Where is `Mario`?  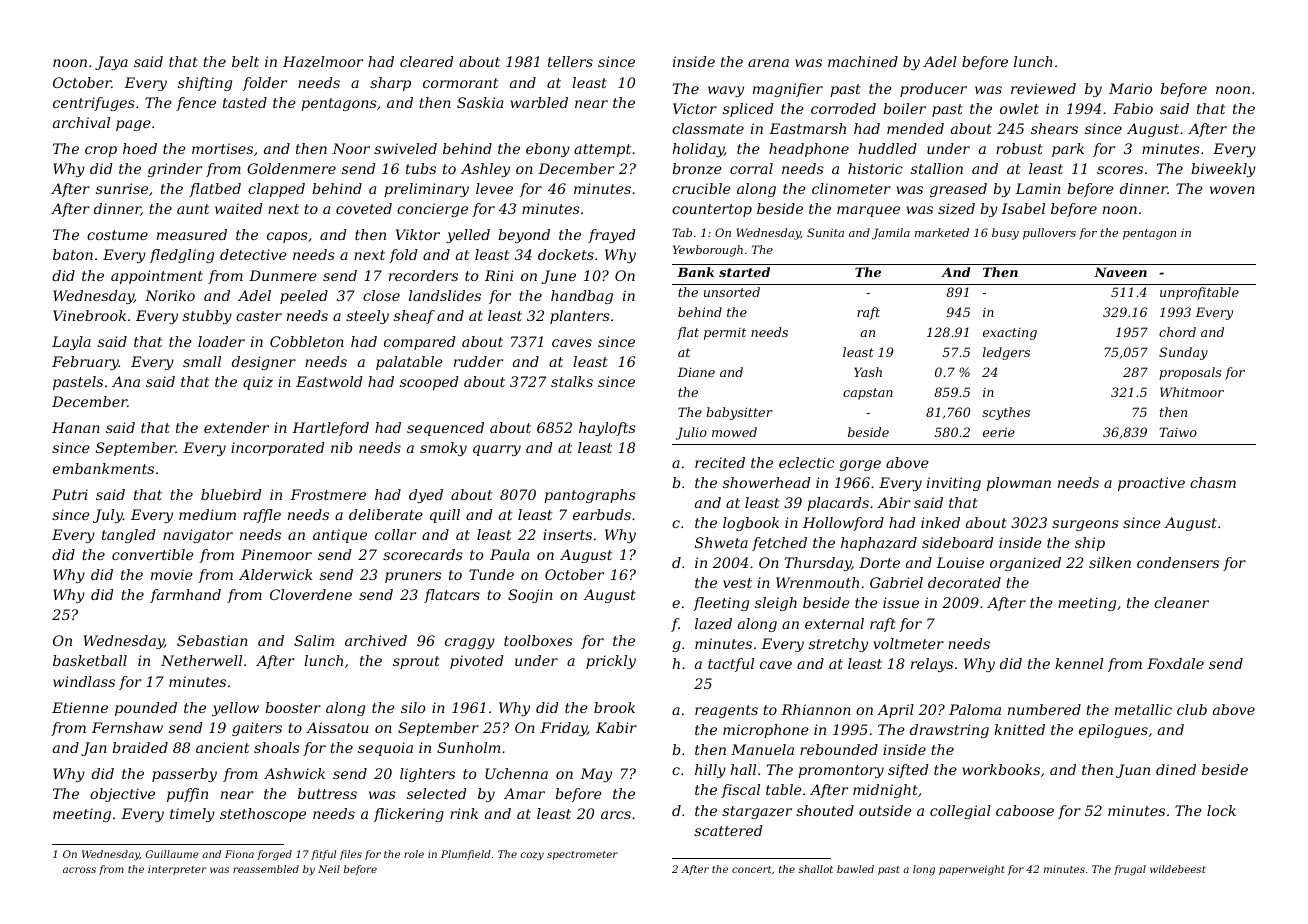 Mario is located at coordinates (1130, 88).
